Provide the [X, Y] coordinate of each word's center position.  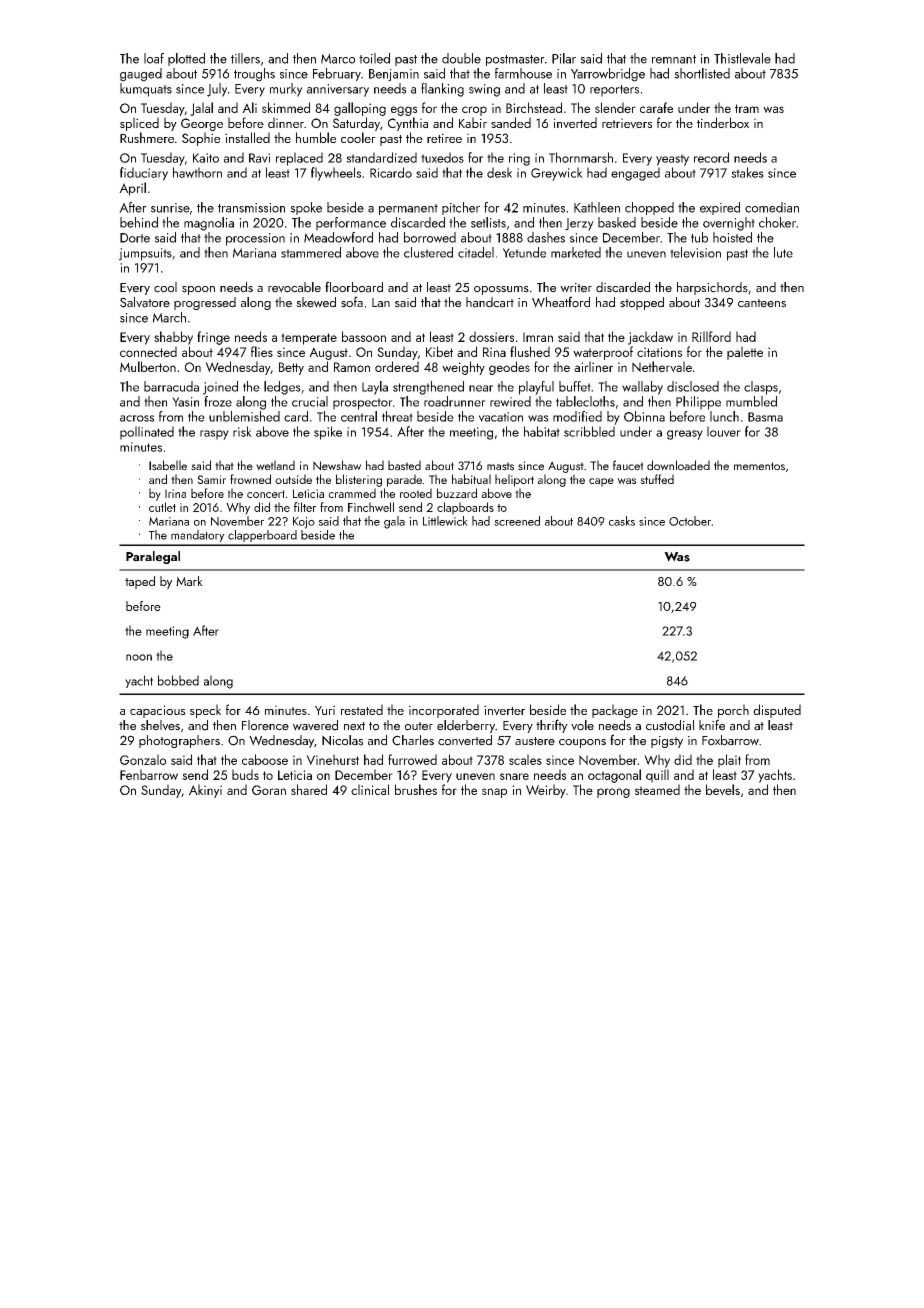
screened [517, 521]
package [615, 711]
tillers [245, 58]
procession [255, 239]
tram [747, 108]
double [461, 58]
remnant [674, 59]
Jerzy [579, 224]
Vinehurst [332, 759]
